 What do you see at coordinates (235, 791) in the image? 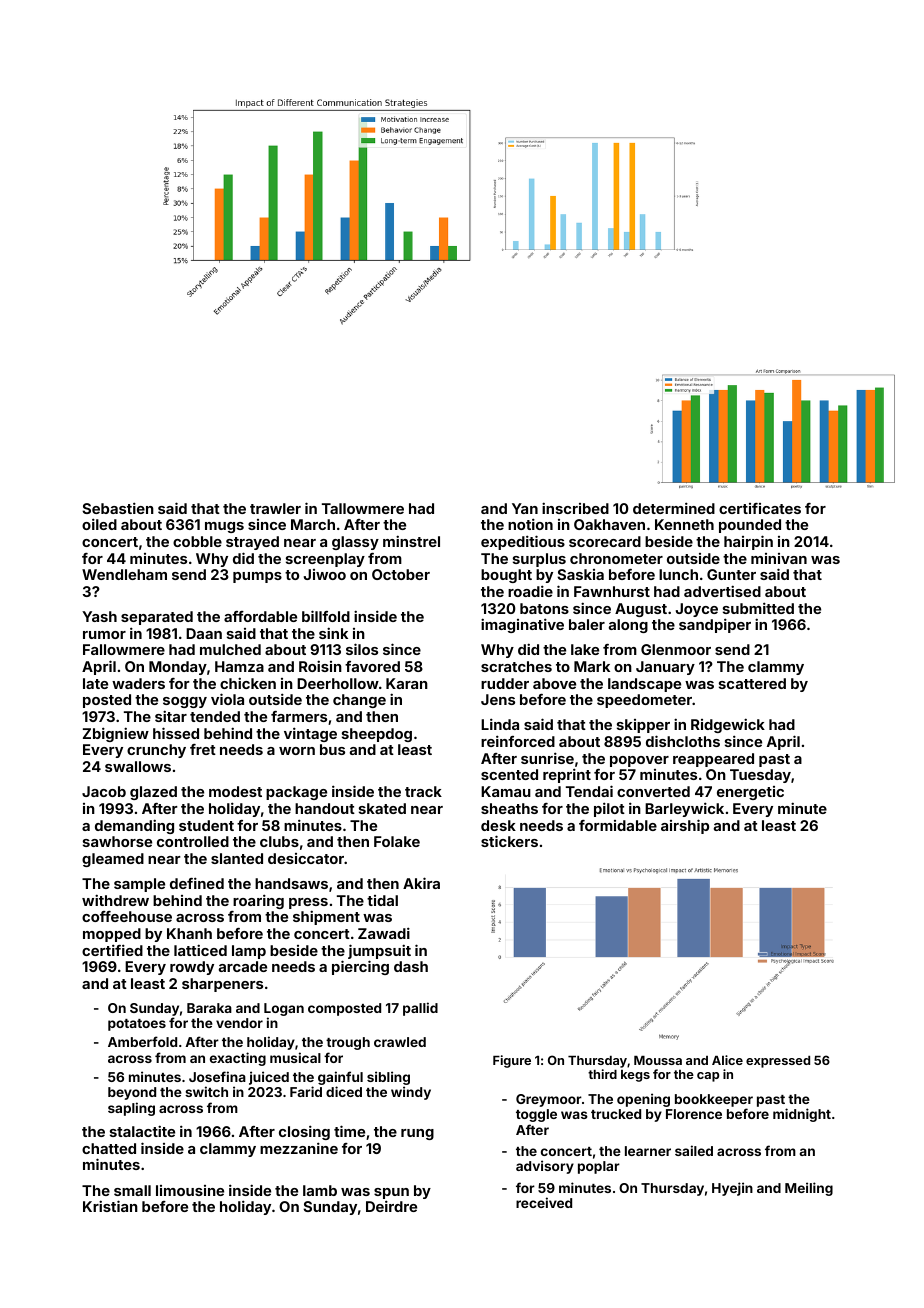
I see `modest` at bounding box center [235, 791].
